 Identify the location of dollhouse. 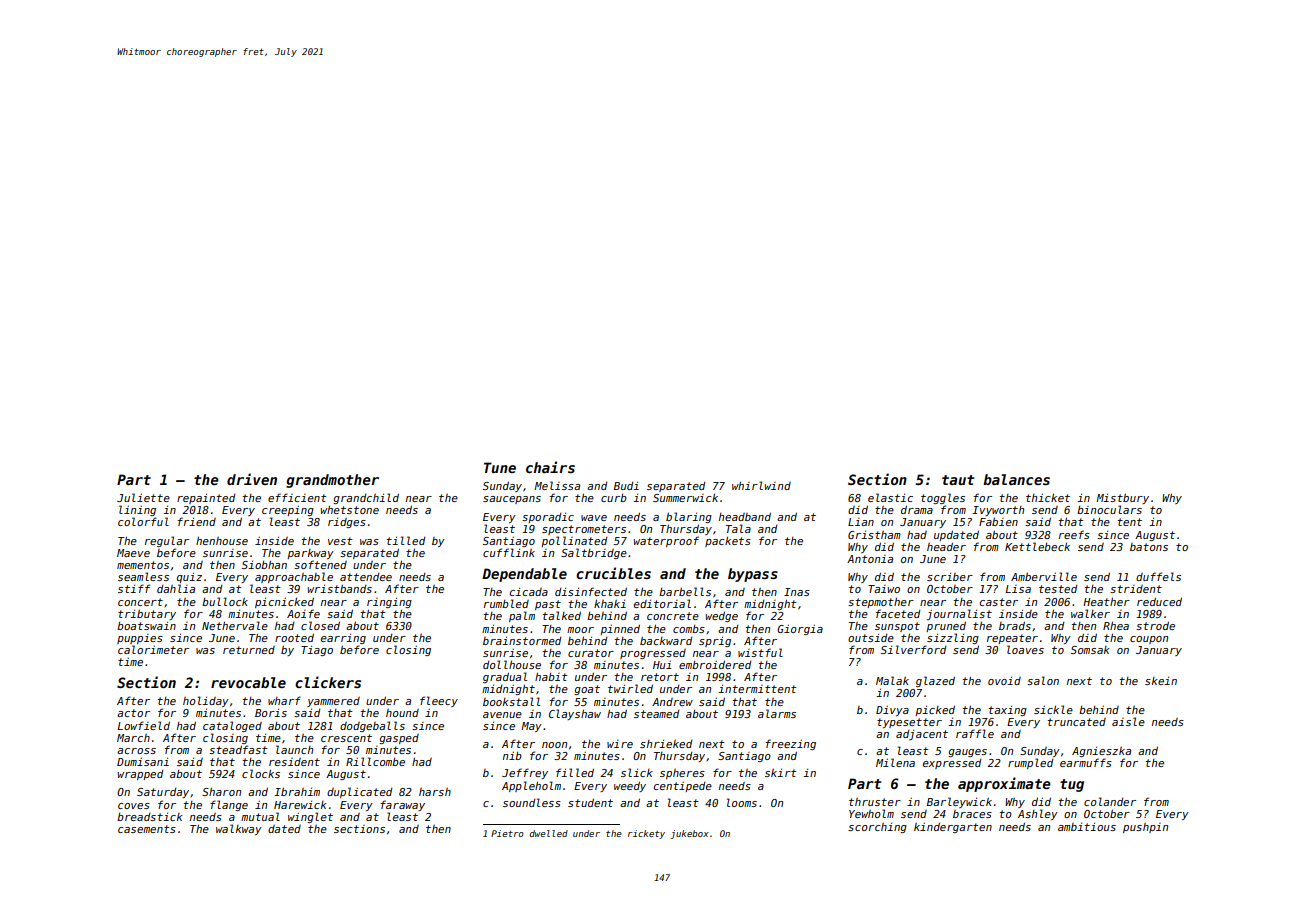
(512, 664).
